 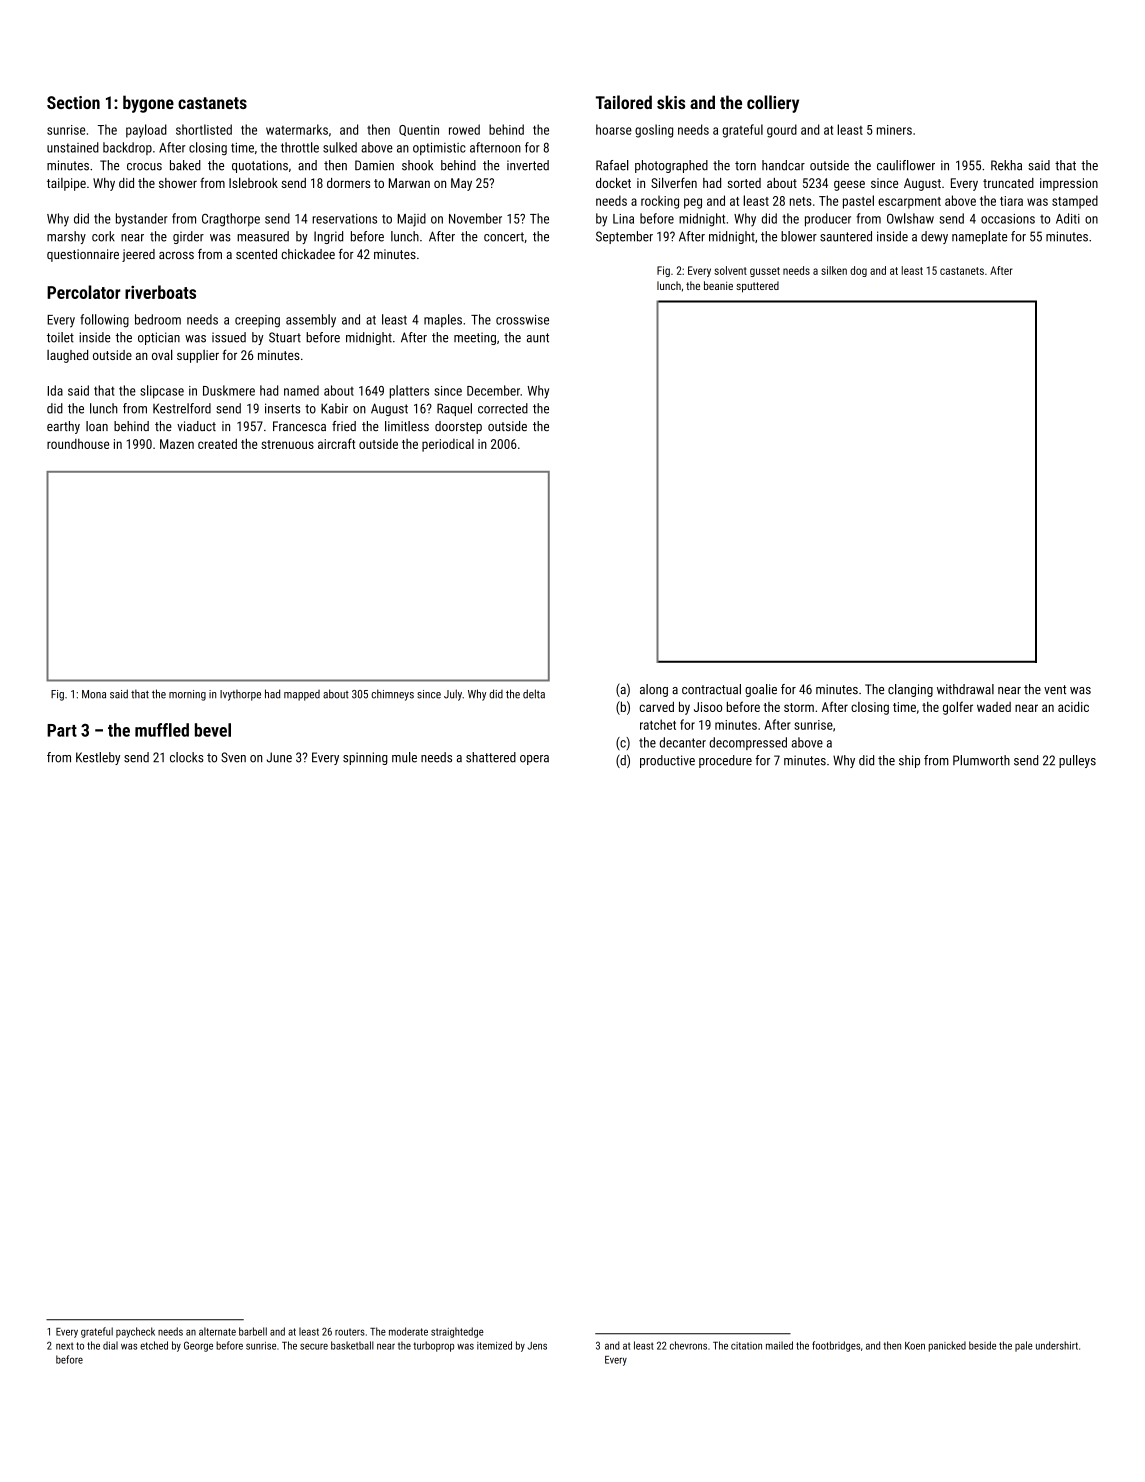 I want to click on bygone, so click(x=148, y=104).
